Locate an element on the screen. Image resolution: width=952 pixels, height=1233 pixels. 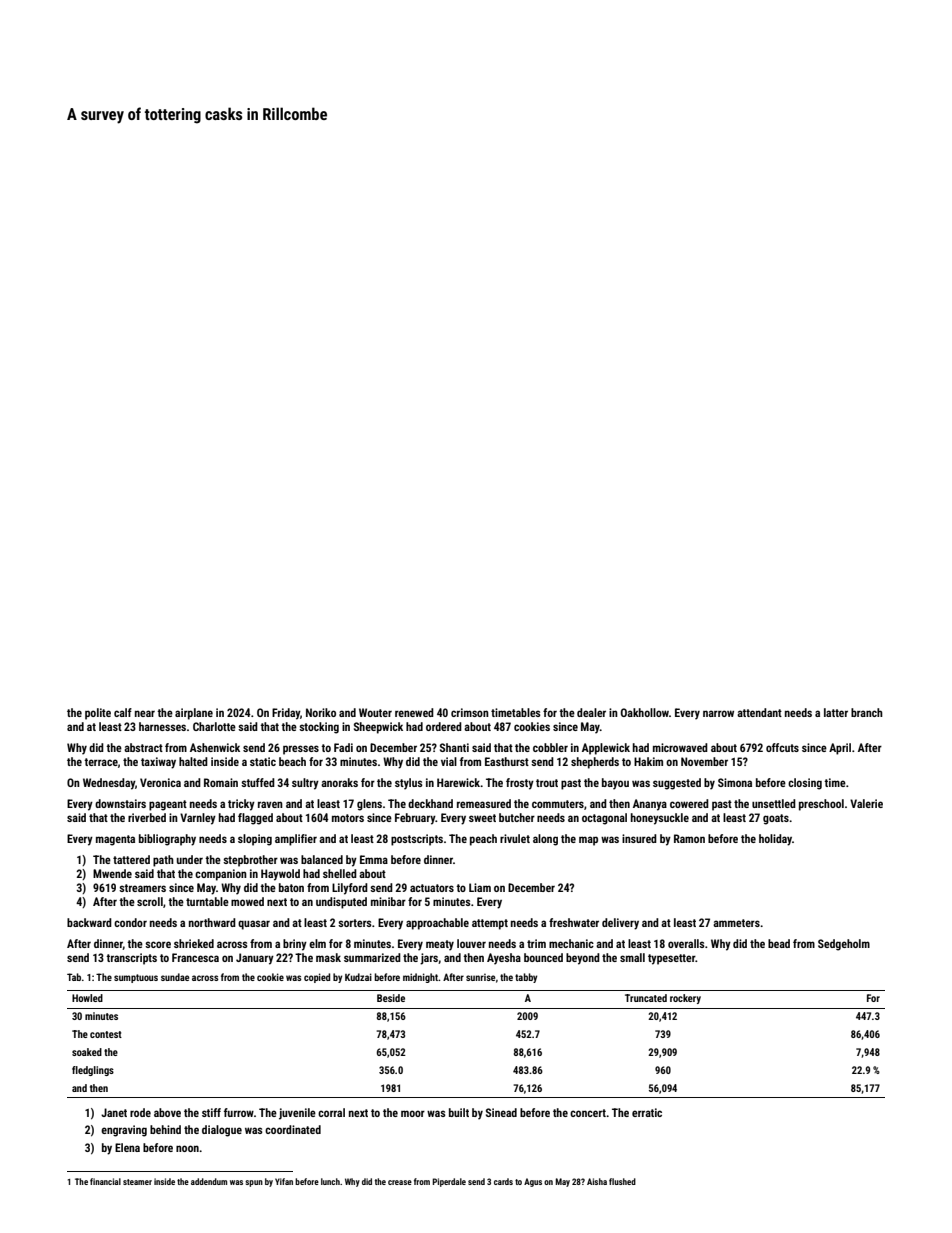
financial is located at coordinates (105, 1181).
